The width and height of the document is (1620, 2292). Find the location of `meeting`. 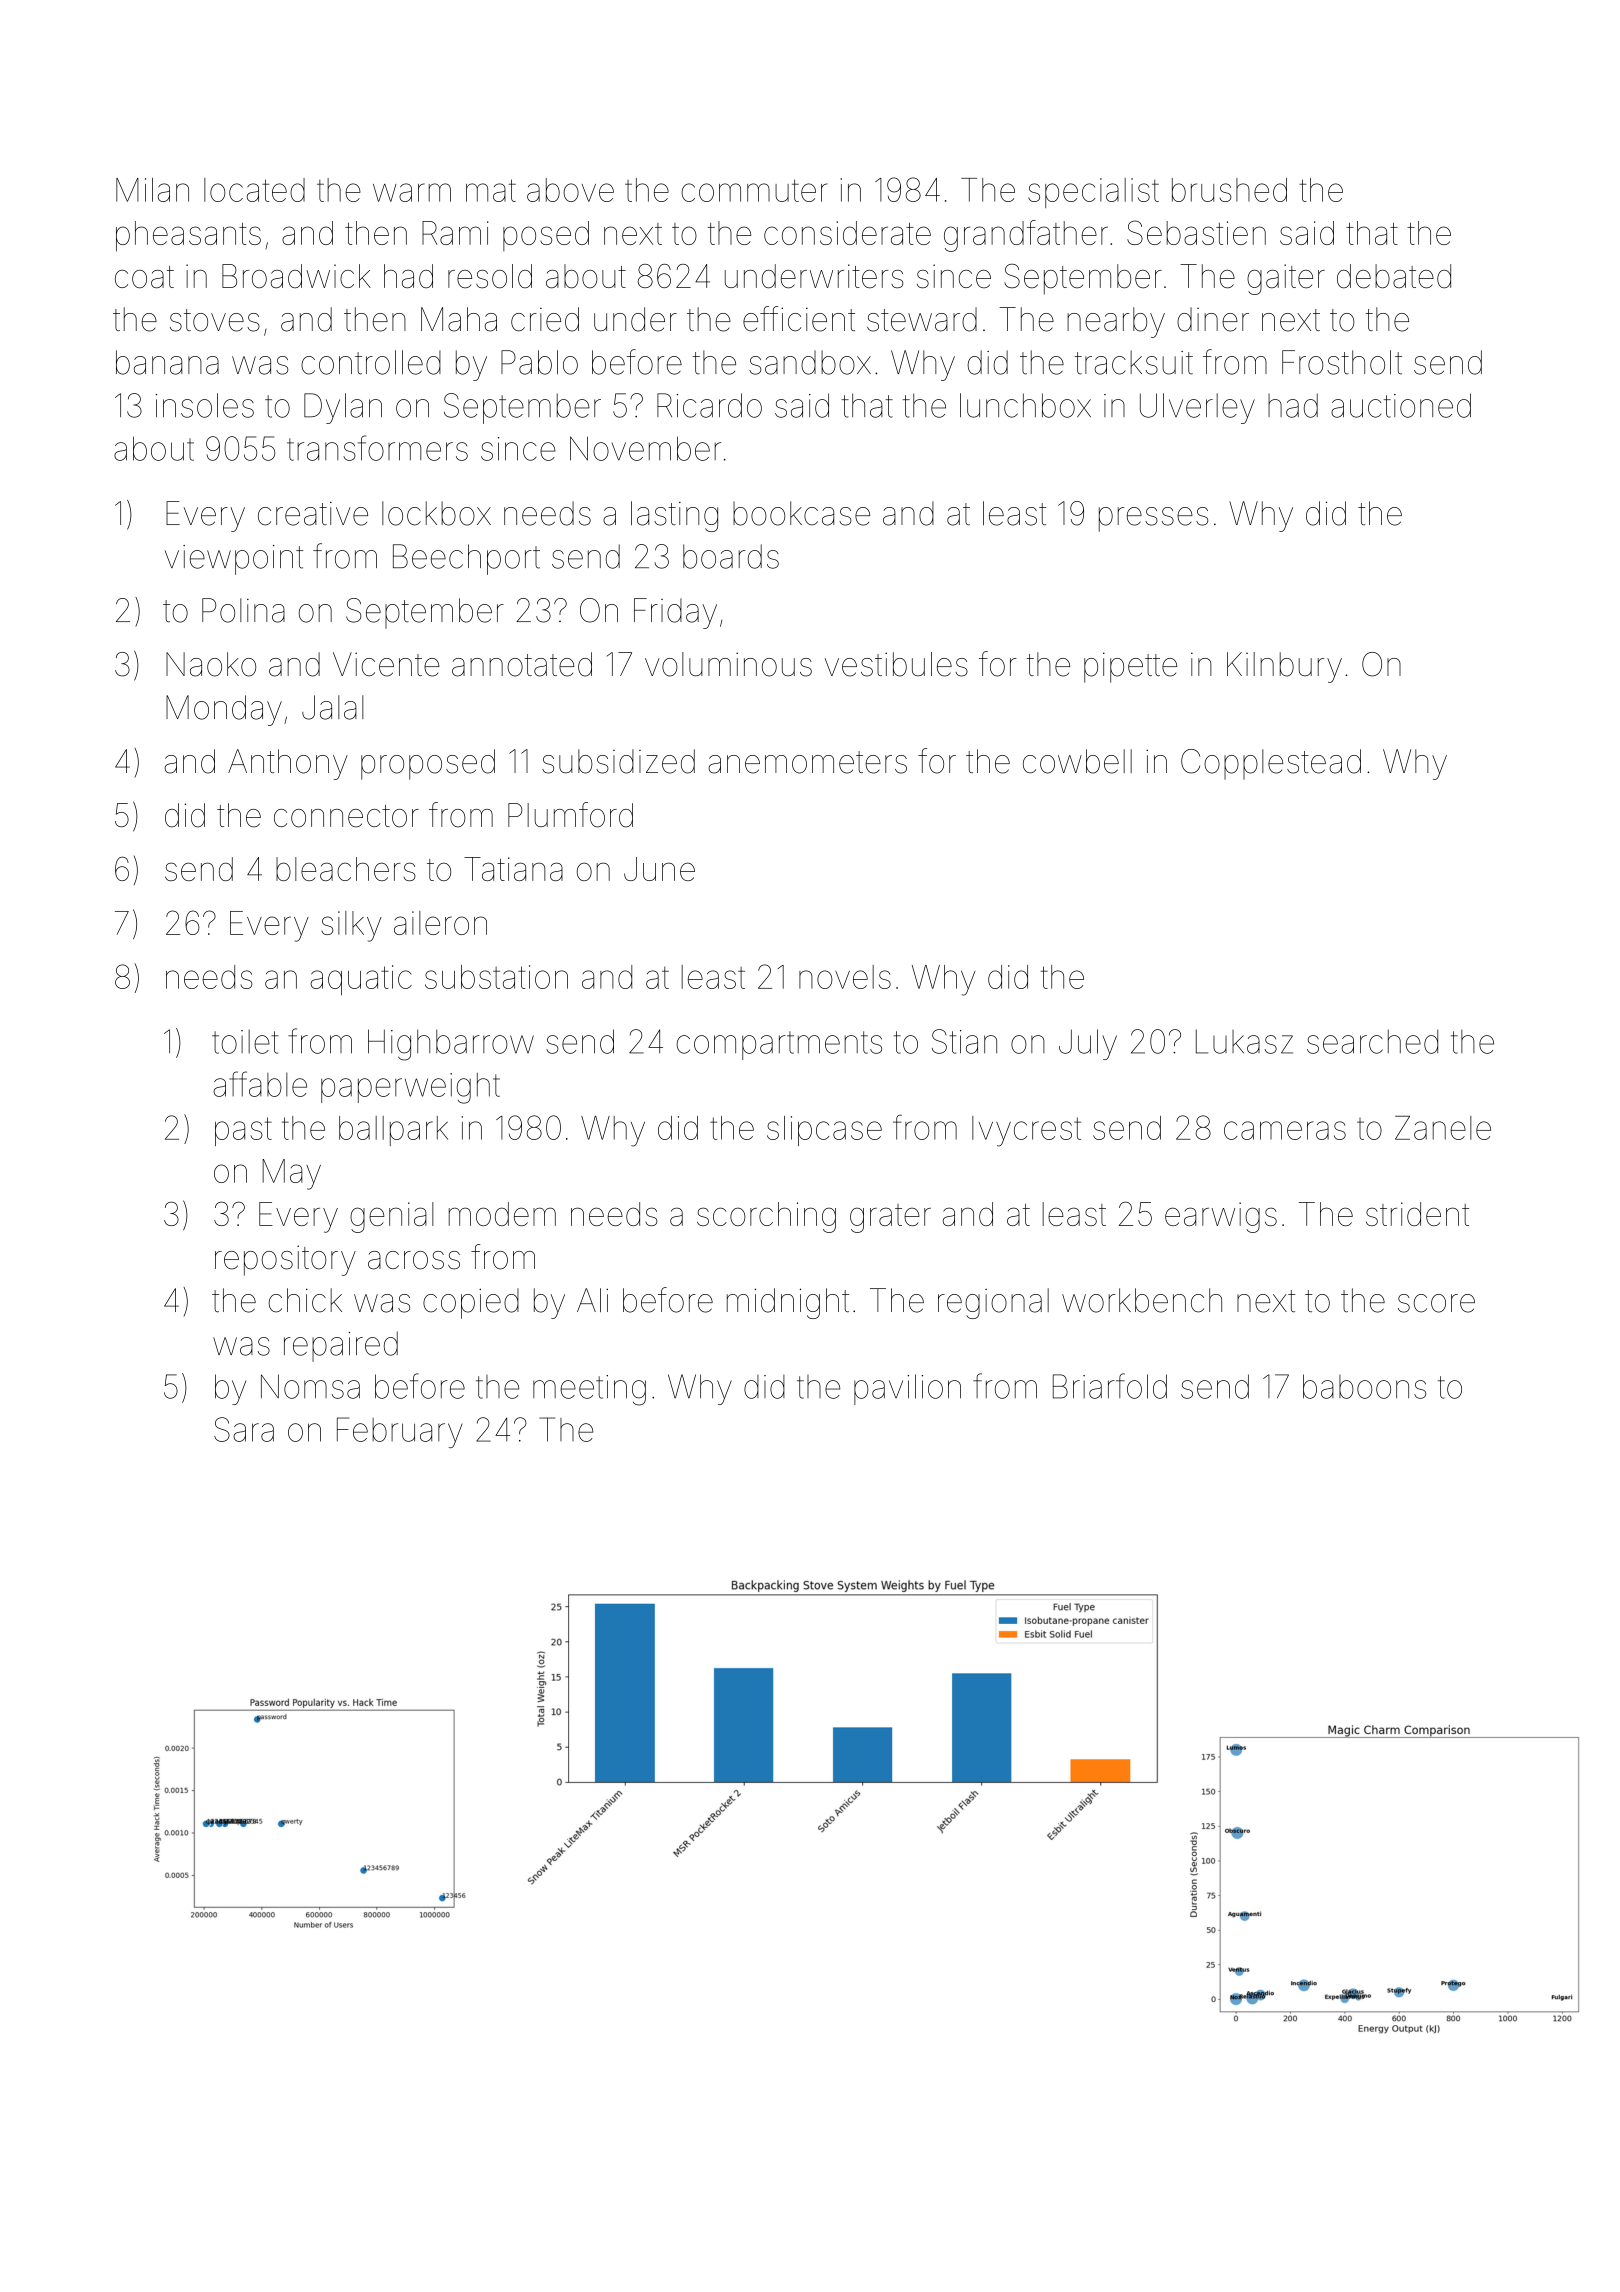

meeting is located at coordinates (589, 1390).
